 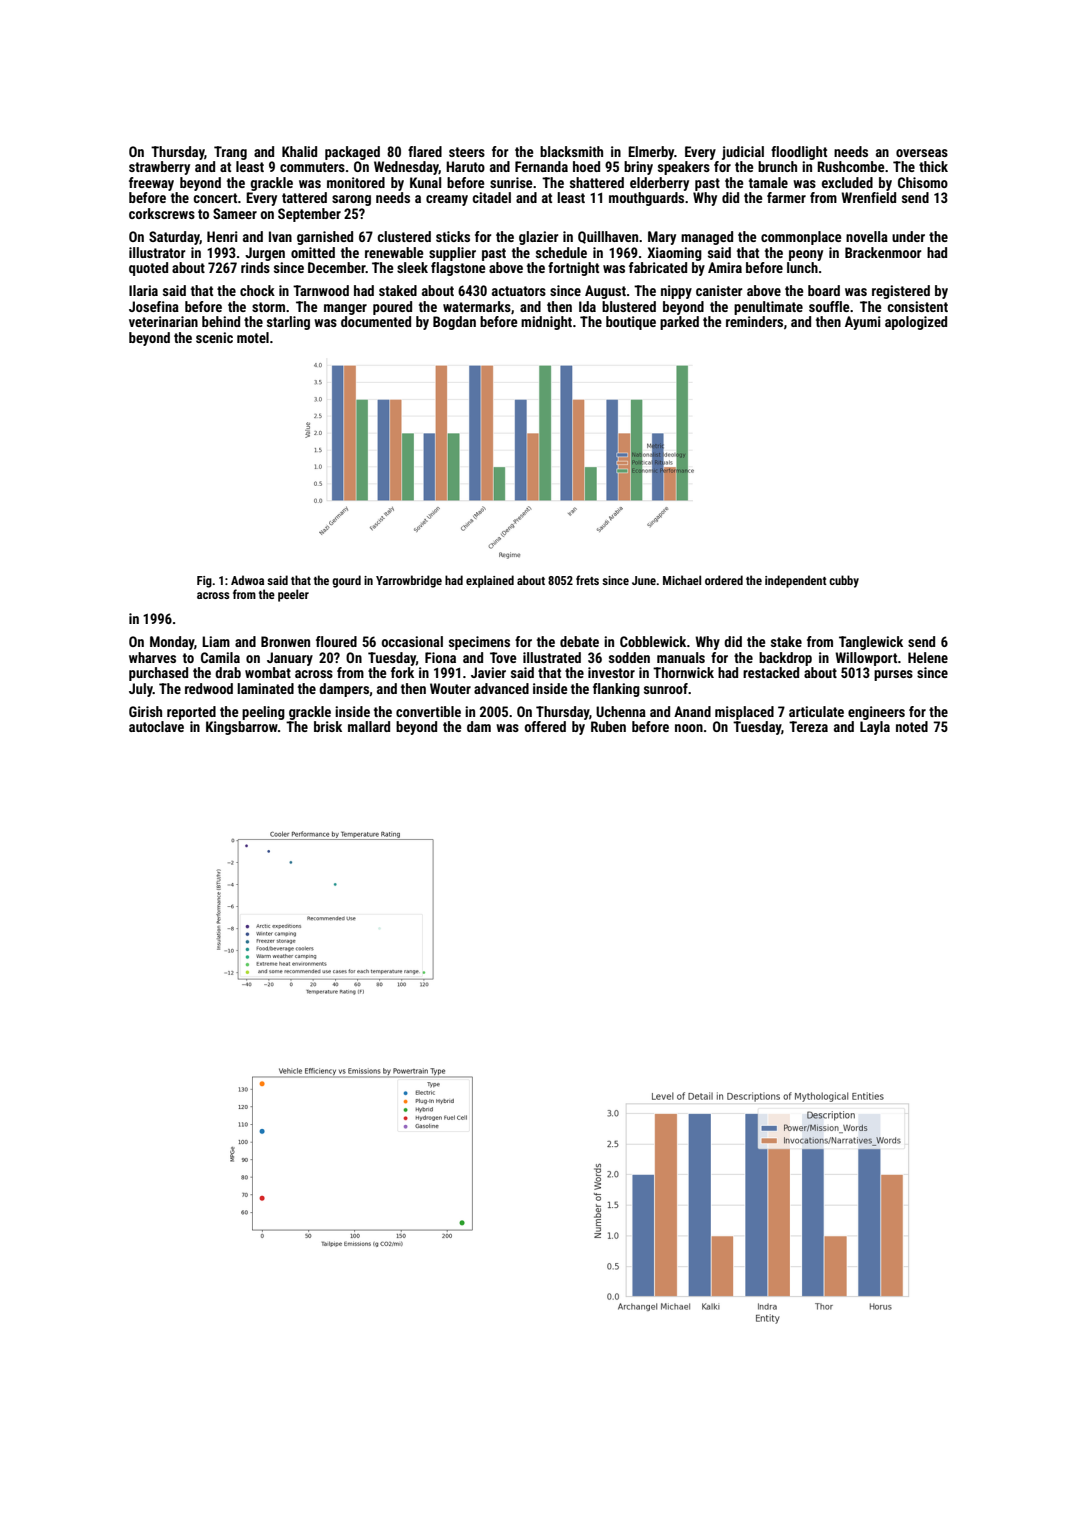 What do you see at coordinates (285, 641) in the image?
I see `Bronwen` at bounding box center [285, 641].
